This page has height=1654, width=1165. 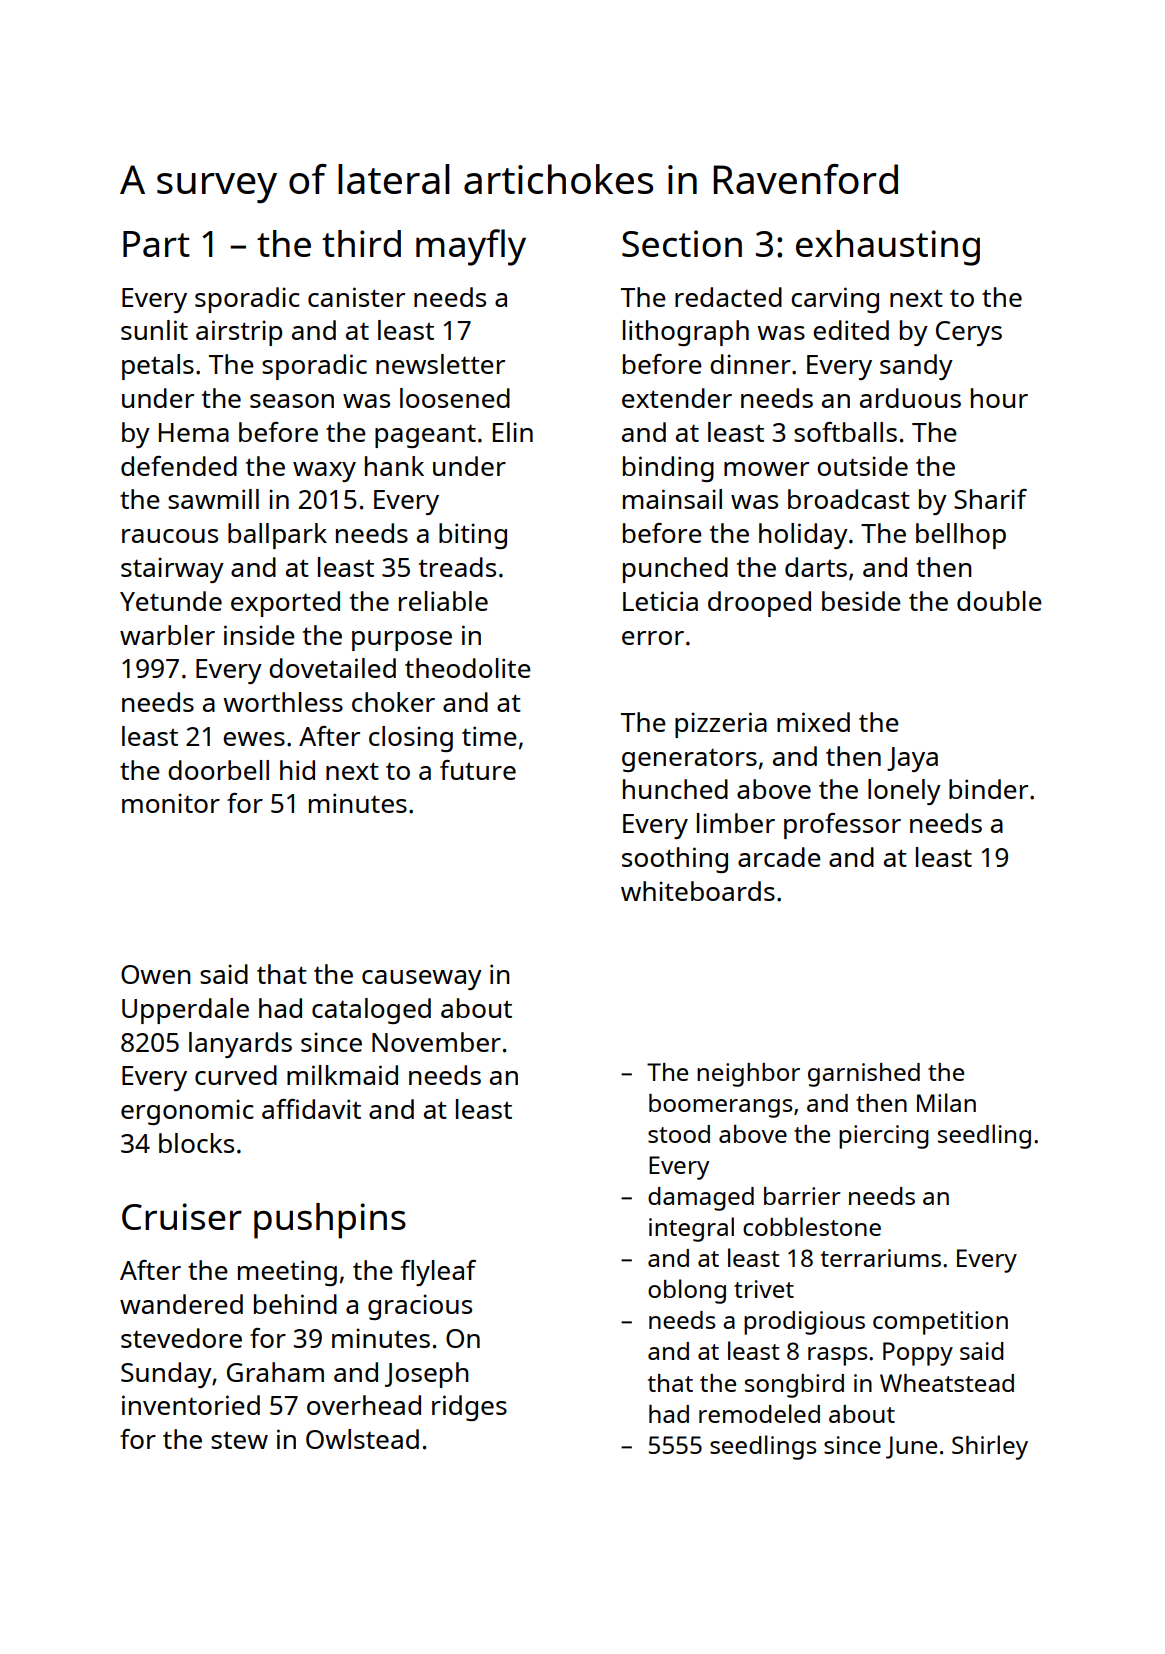 I want to click on theodolite, so click(x=468, y=668).
